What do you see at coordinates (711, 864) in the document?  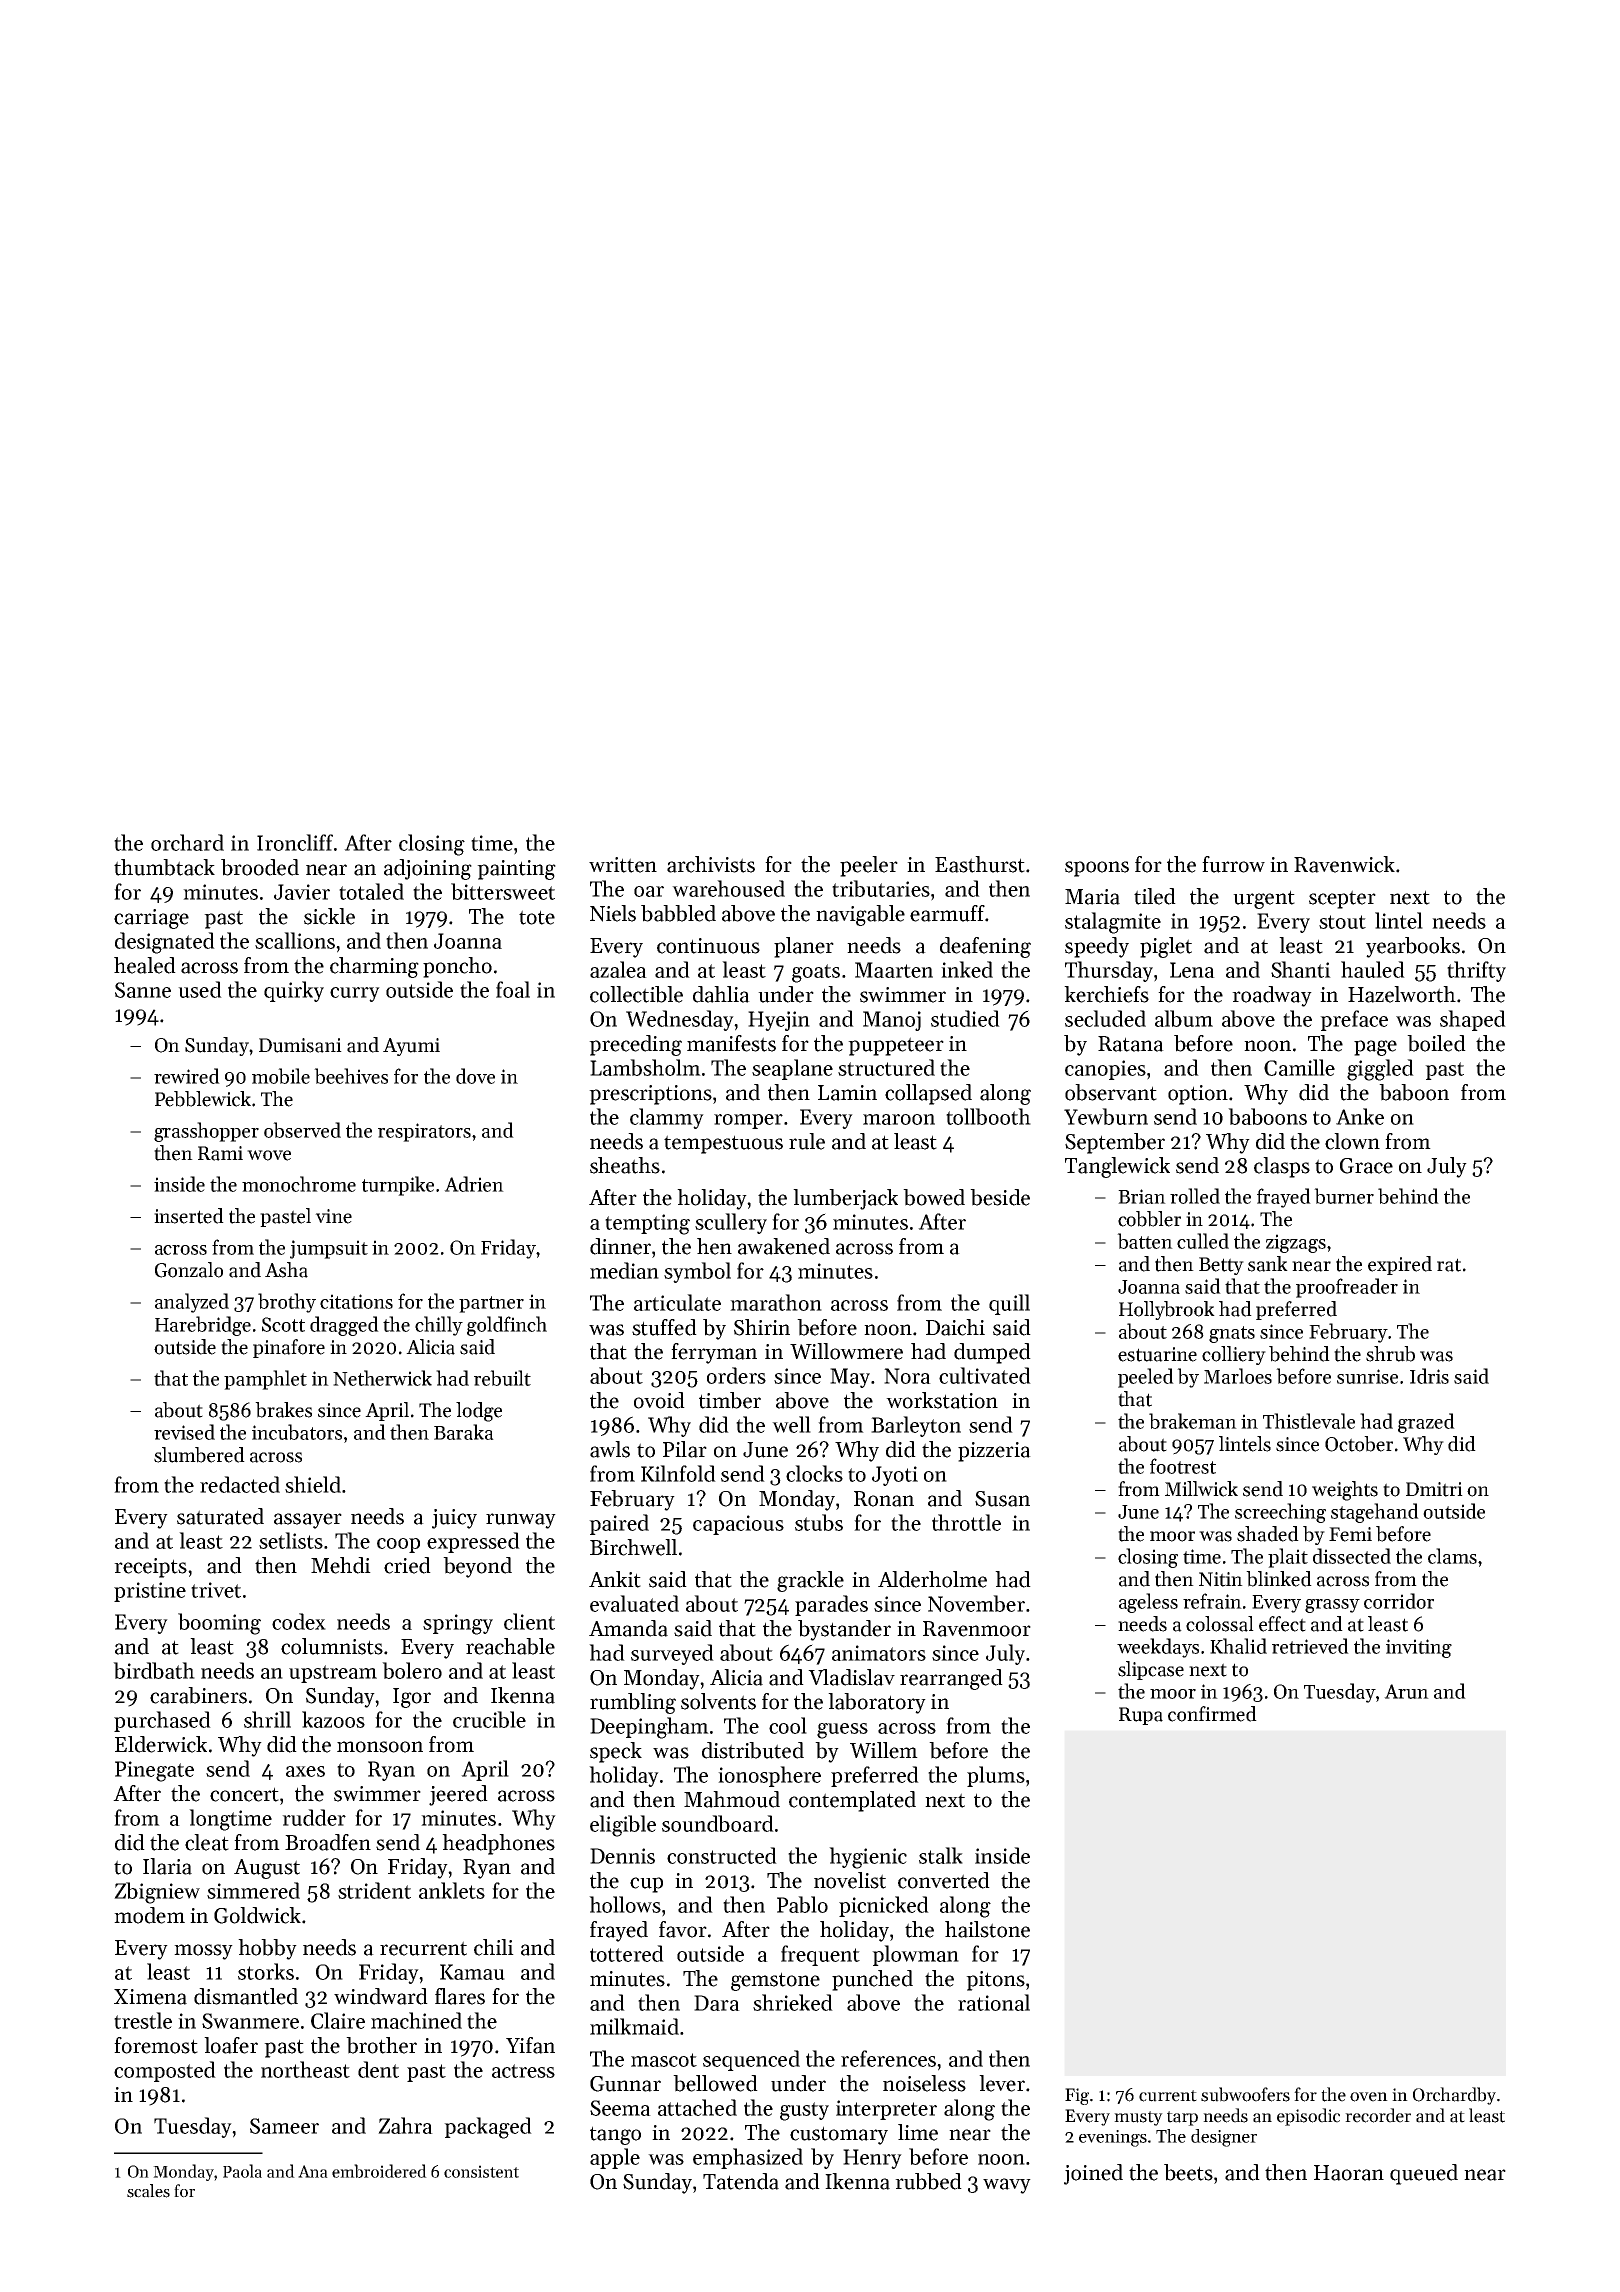 I see `archivists` at bounding box center [711, 864].
